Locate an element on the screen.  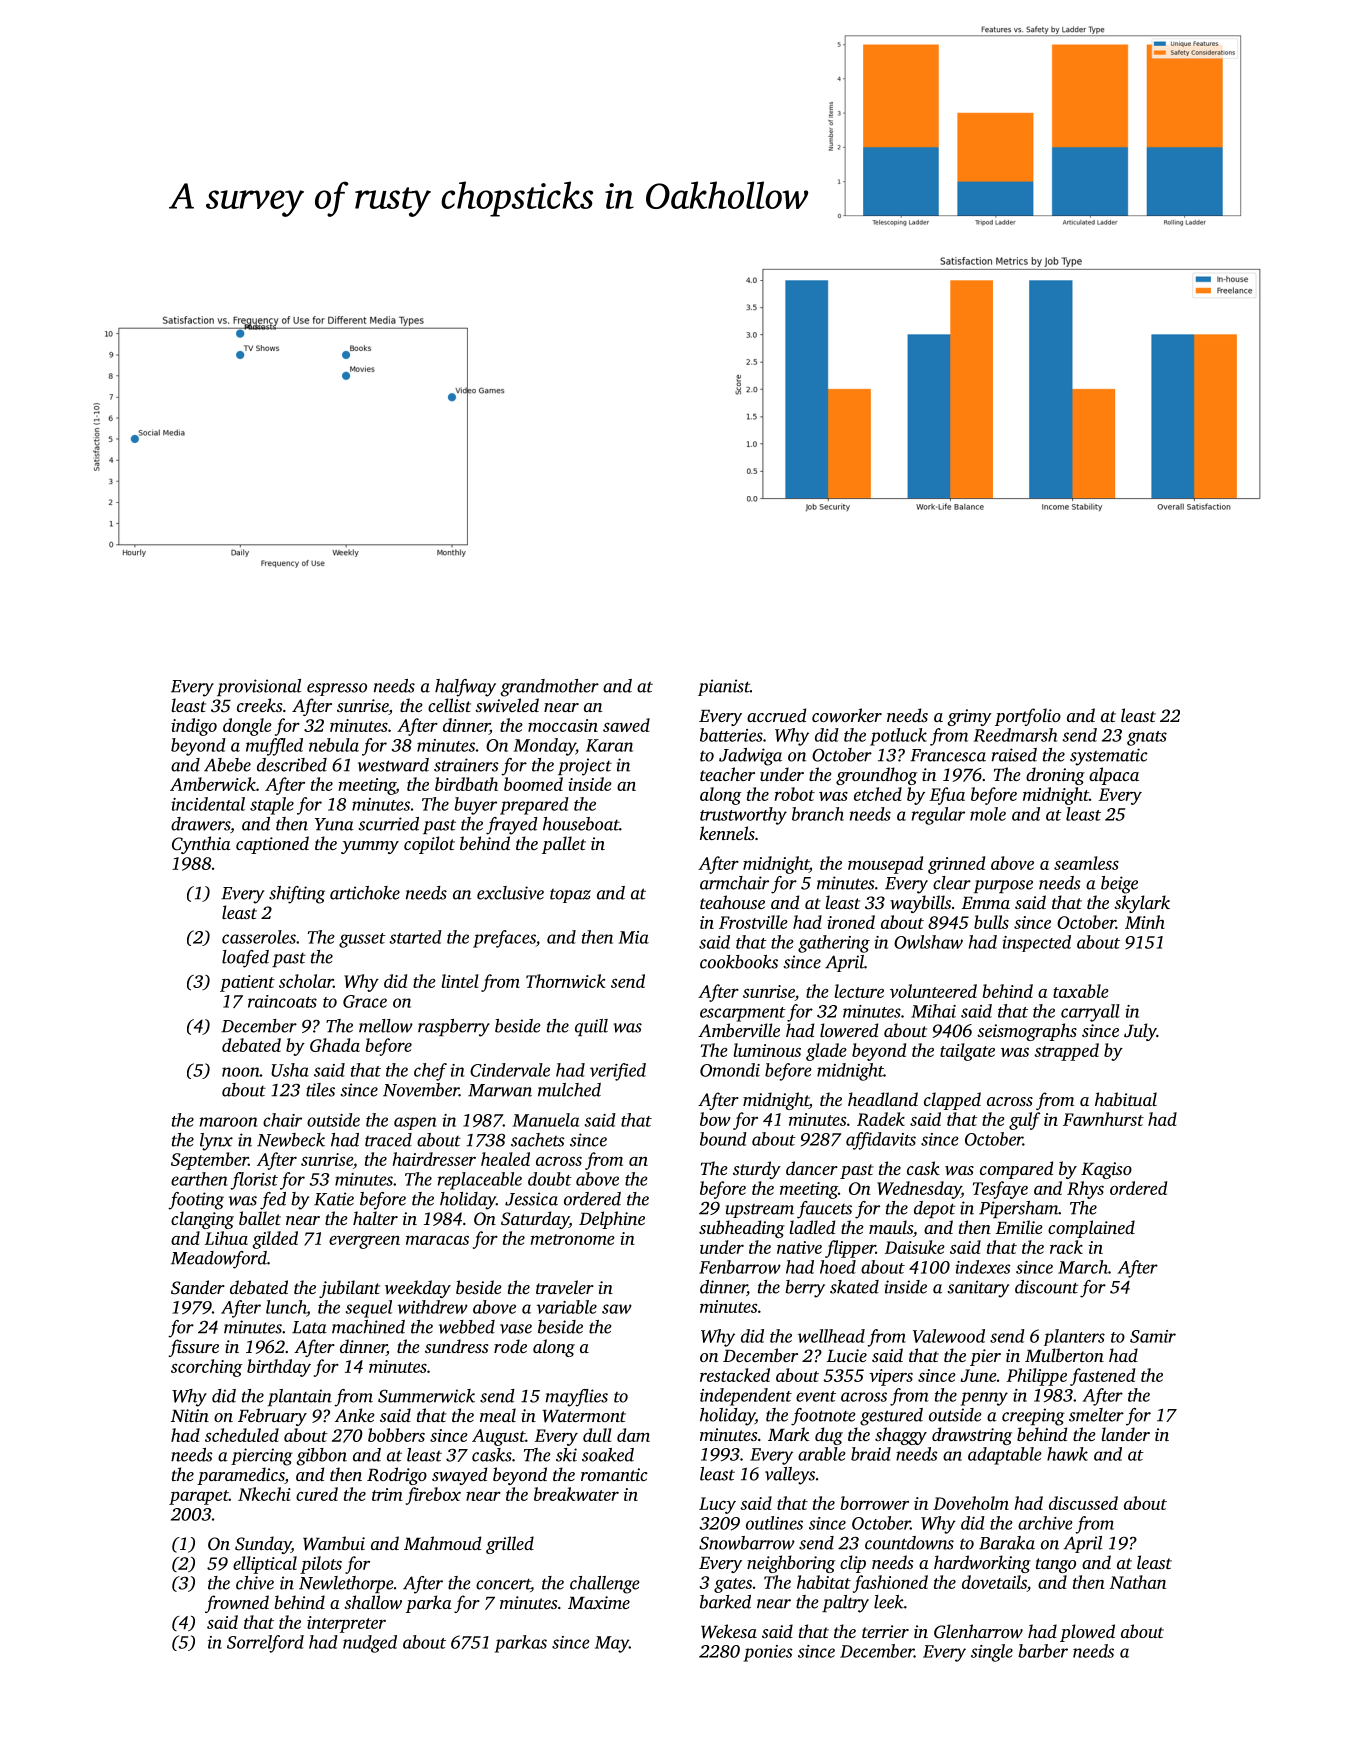
Fawnhurst is located at coordinates (1103, 1119).
